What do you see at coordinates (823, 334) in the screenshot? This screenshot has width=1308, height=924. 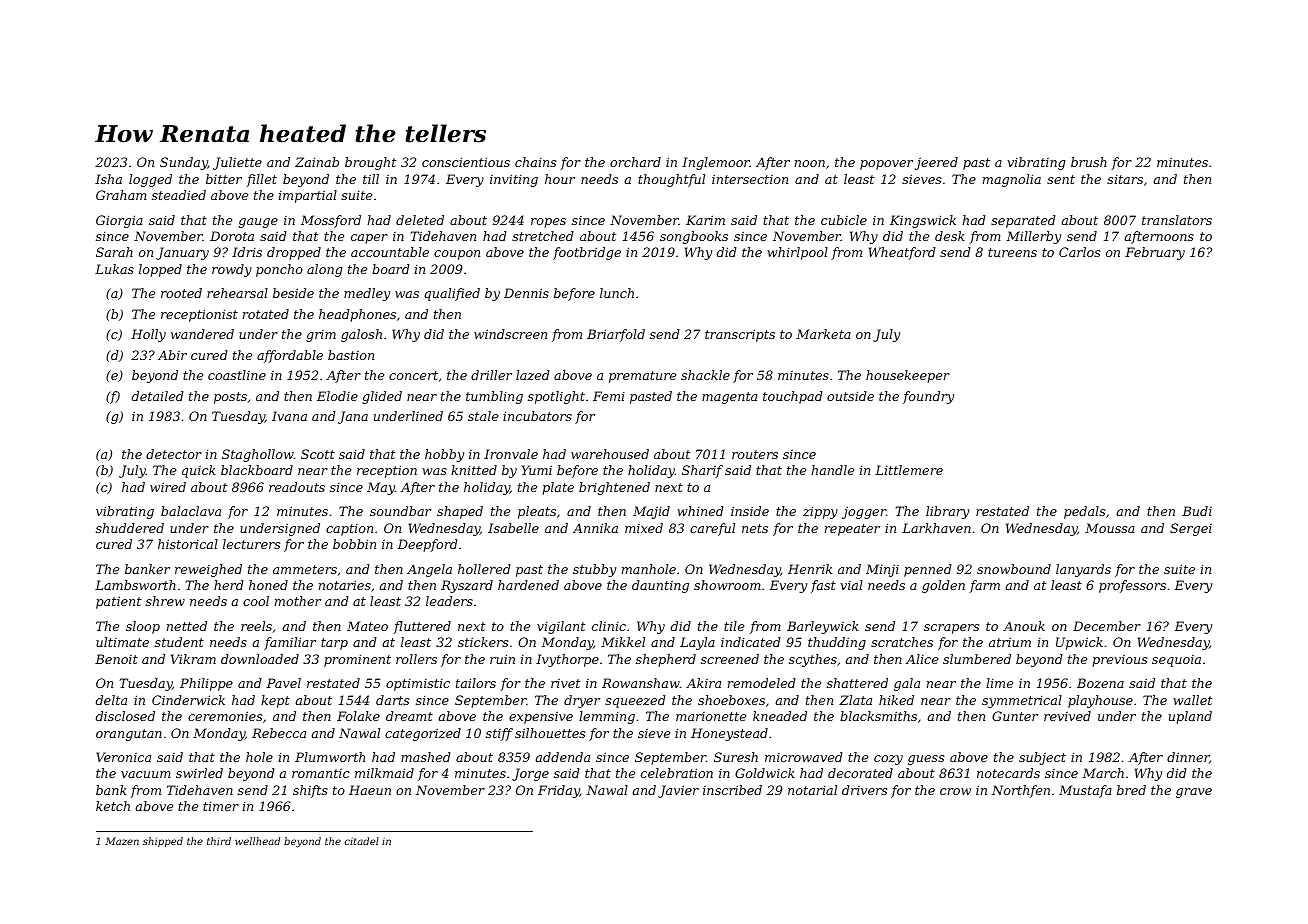 I see `Marketa` at bounding box center [823, 334].
